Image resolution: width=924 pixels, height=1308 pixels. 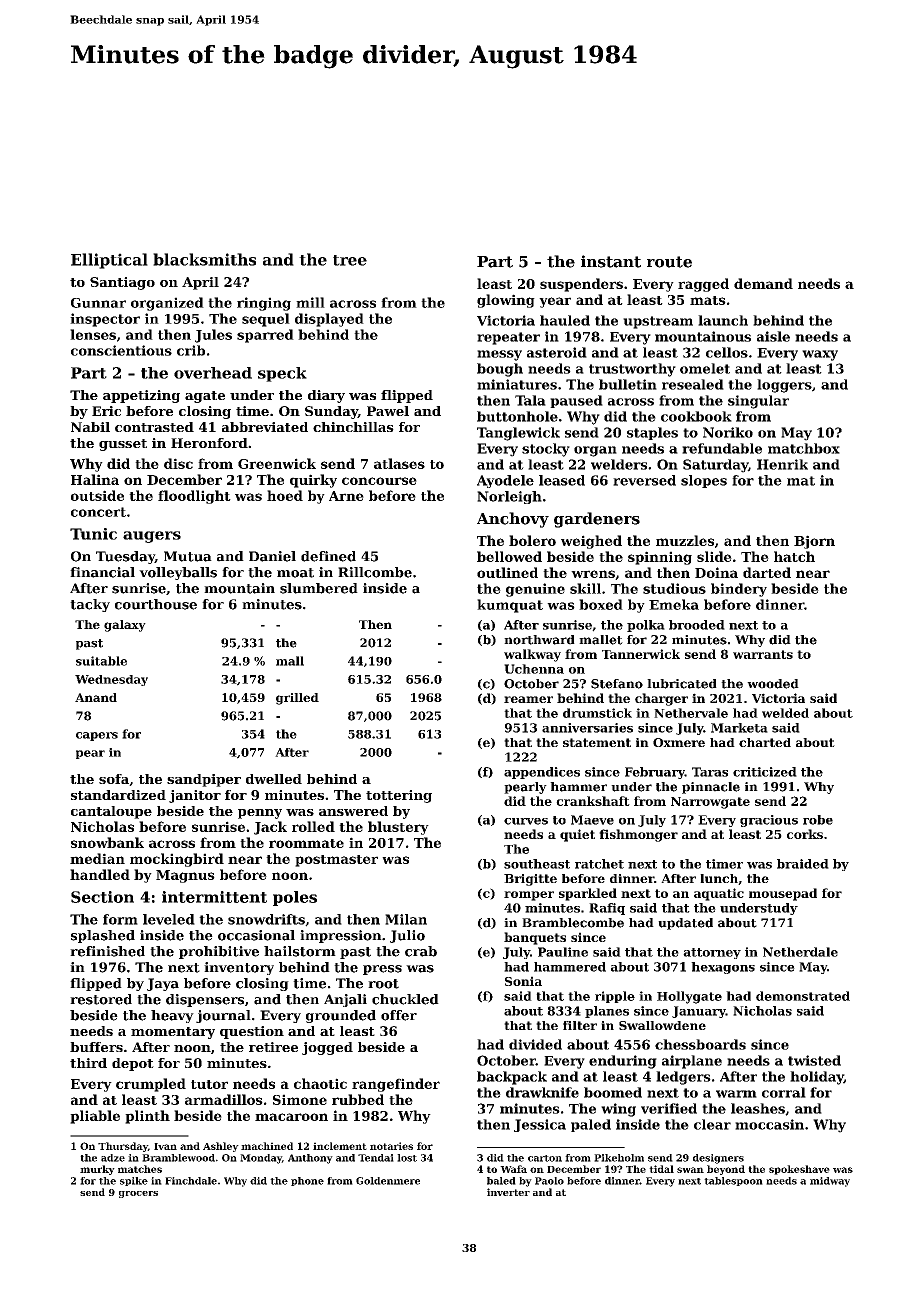 I want to click on blacksmiths, so click(x=204, y=259).
